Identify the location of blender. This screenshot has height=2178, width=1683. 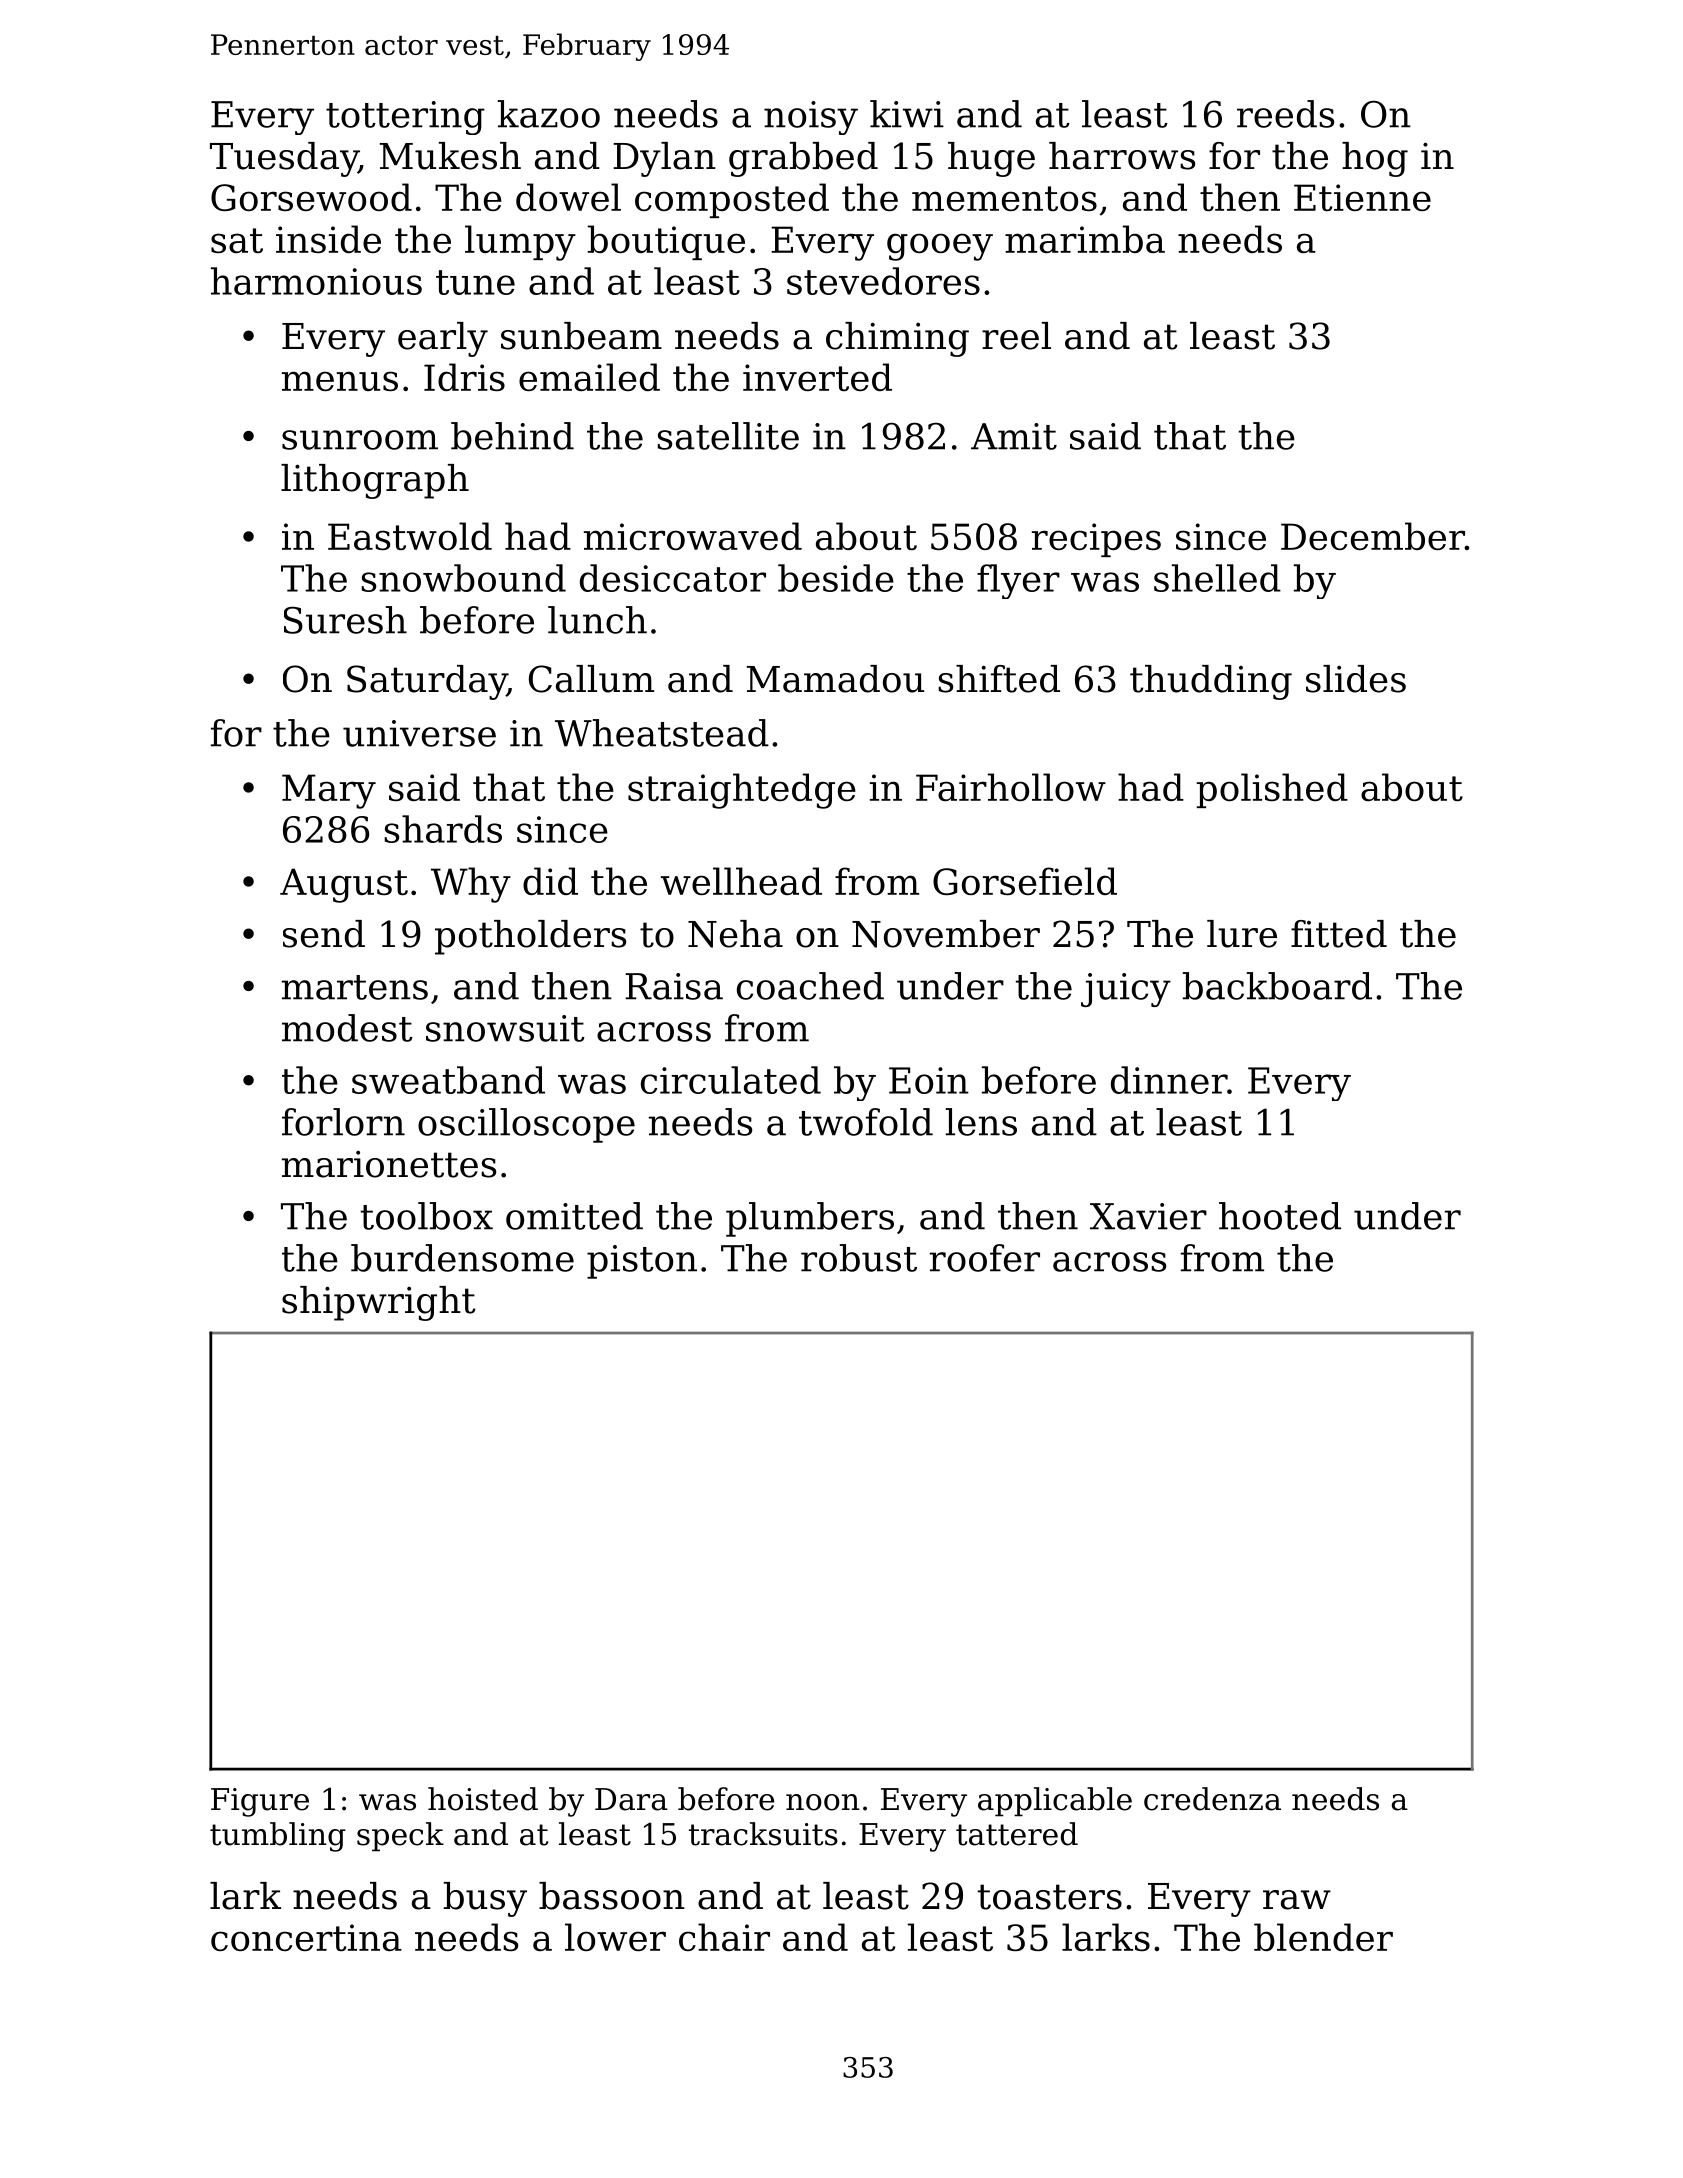
(1323, 1937).
